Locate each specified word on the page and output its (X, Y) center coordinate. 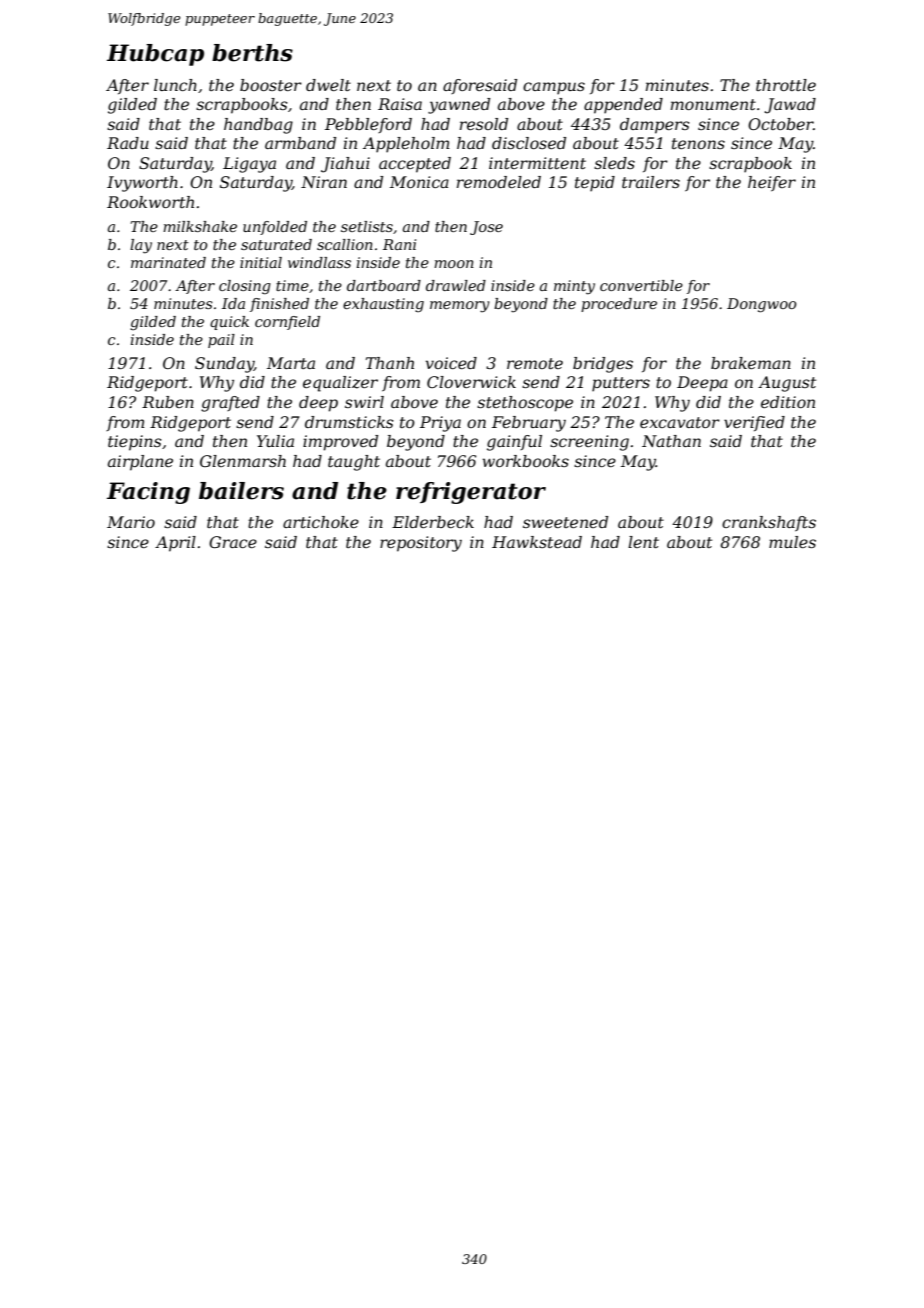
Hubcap (155, 55)
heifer (772, 183)
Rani (399, 244)
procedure (619, 305)
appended (623, 106)
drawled (456, 285)
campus (554, 88)
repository (421, 544)
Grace (233, 542)
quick (229, 323)
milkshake (200, 226)
